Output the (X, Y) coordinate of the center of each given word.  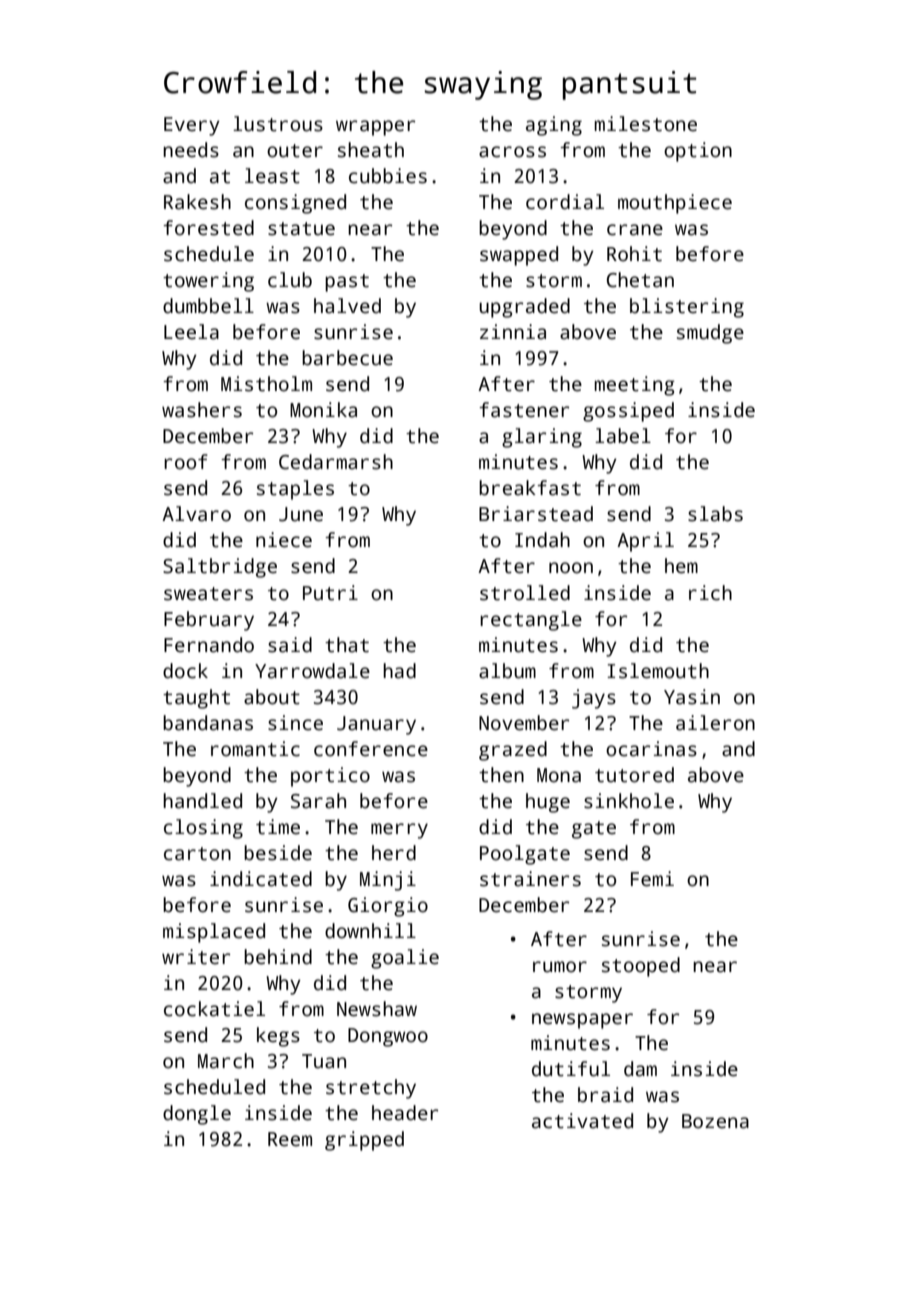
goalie (405, 959)
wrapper (375, 128)
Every (192, 126)
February (209, 621)
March (226, 1061)
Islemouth (658, 671)
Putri (330, 593)
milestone (646, 124)
